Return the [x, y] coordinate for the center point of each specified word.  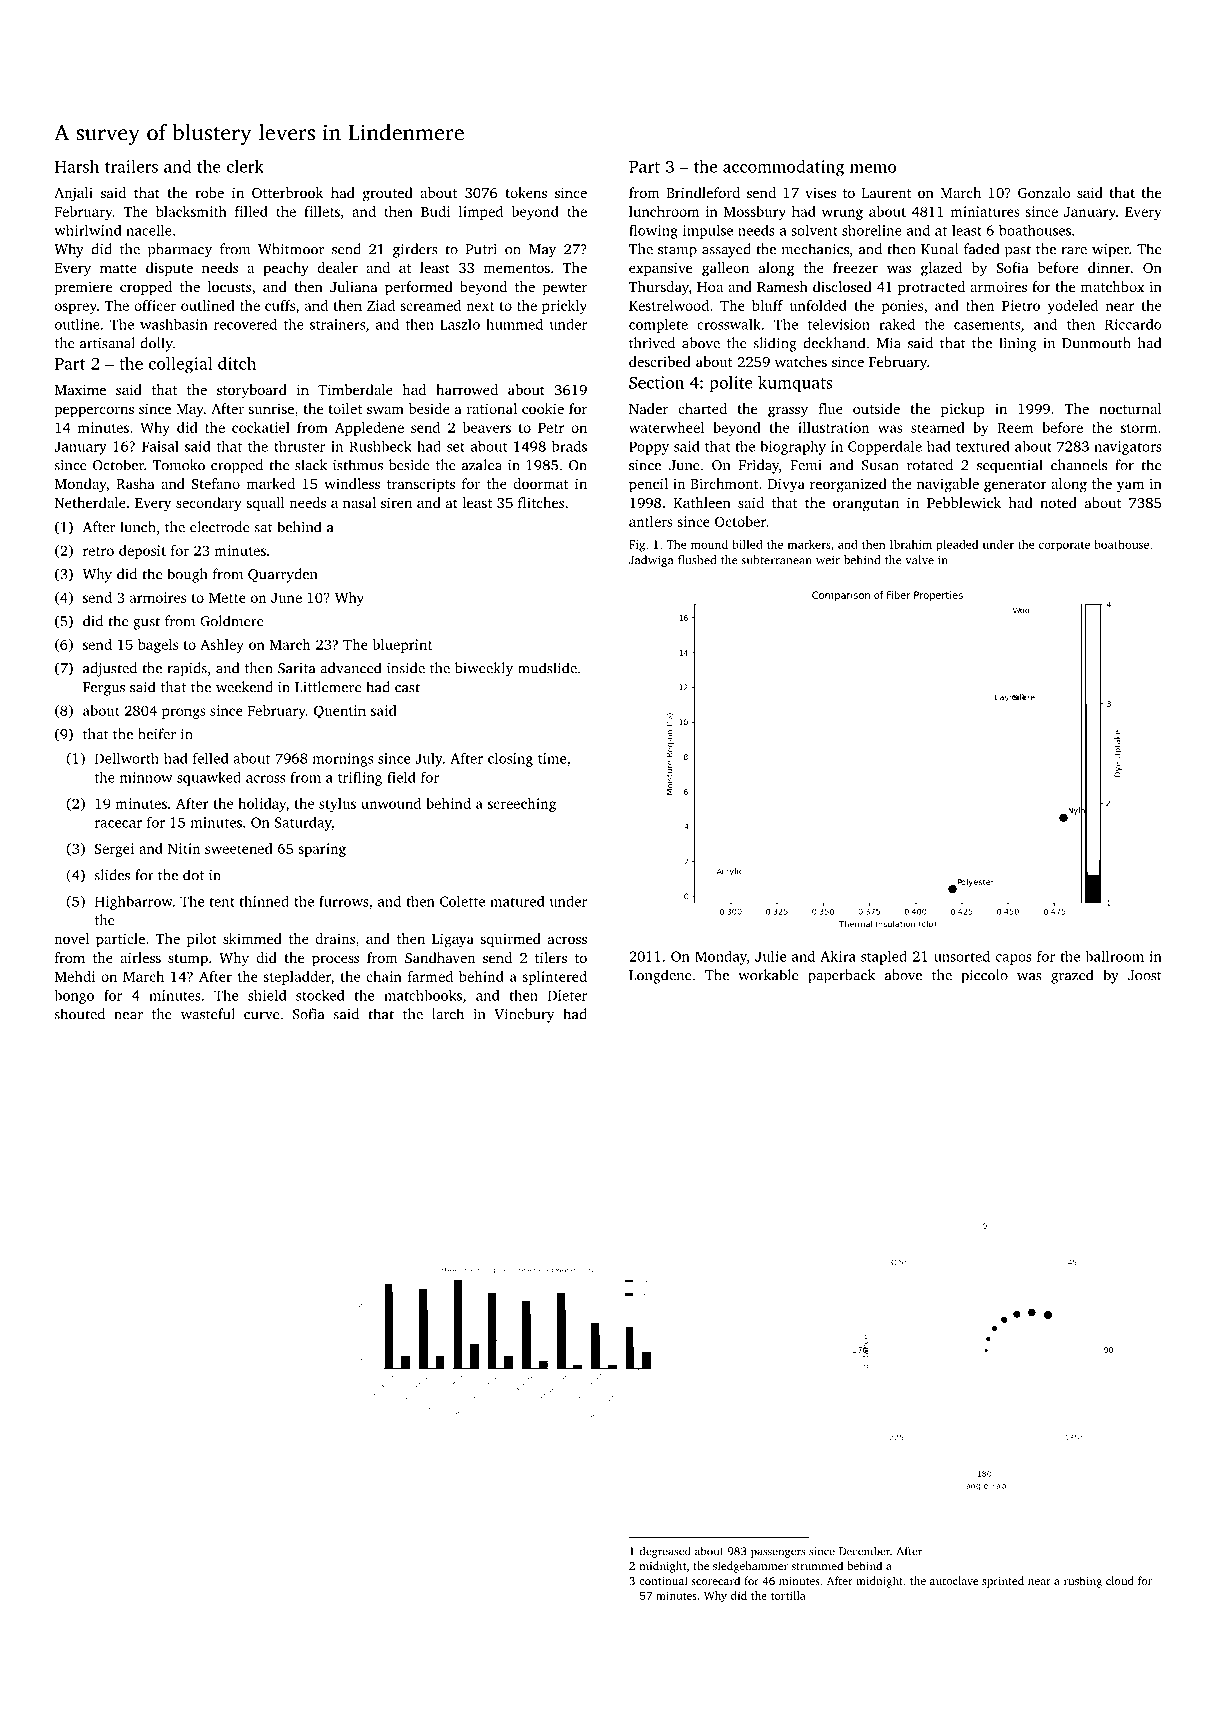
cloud [1120, 1580]
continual [663, 1580]
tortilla [788, 1595]
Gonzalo [1044, 192]
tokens [526, 192]
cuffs [280, 305]
